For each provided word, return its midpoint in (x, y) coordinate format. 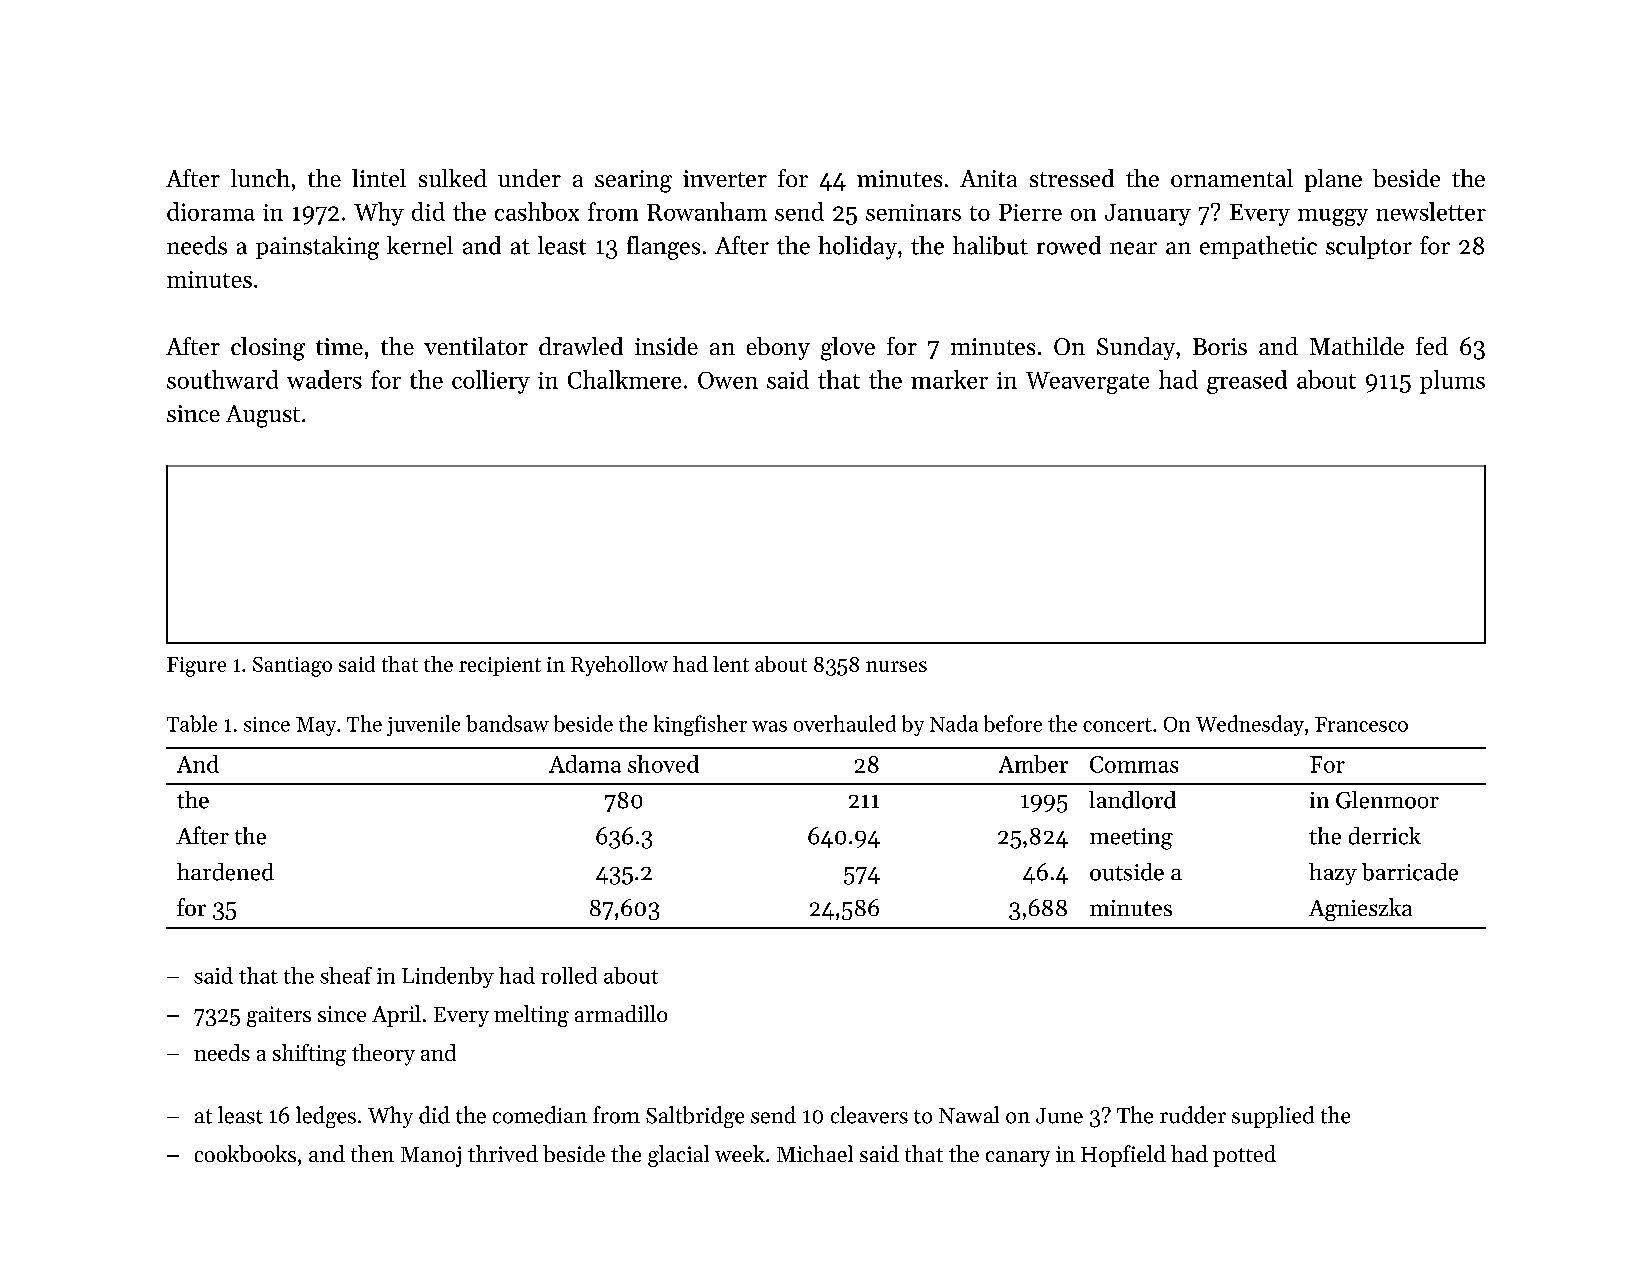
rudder (1193, 1115)
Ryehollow (619, 666)
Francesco (1361, 724)
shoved (663, 764)
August (263, 416)
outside (1127, 872)
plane (1333, 180)
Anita (988, 178)
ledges (326, 1117)
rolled (569, 975)
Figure (196, 667)
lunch (260, 178)
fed (1432, 346)
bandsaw (507, 723)
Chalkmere (624, 379)
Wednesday (1250, 725)
